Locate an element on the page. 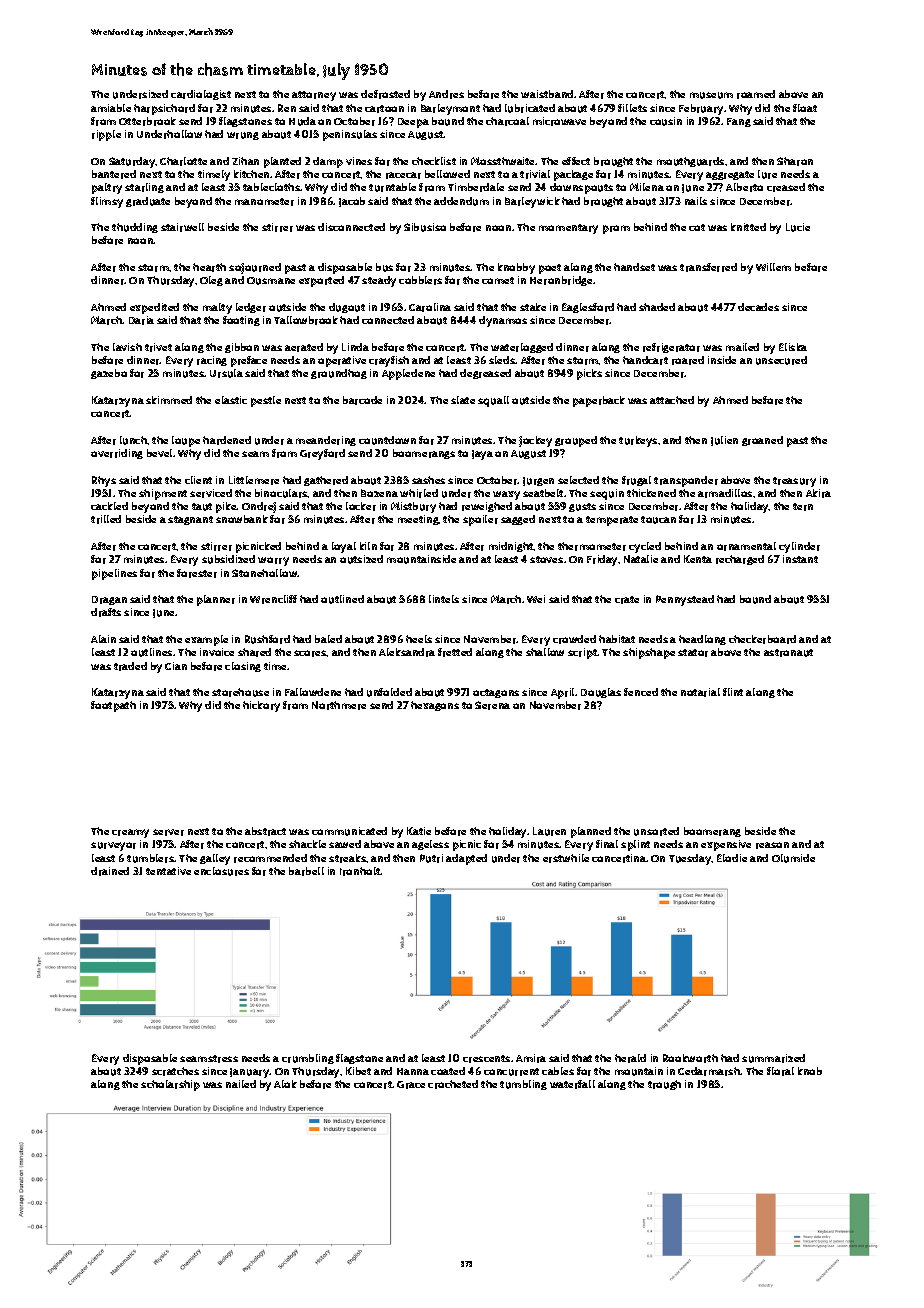 This page has height=1308, width=924. Douglas is located at coordinates (601, 693).
